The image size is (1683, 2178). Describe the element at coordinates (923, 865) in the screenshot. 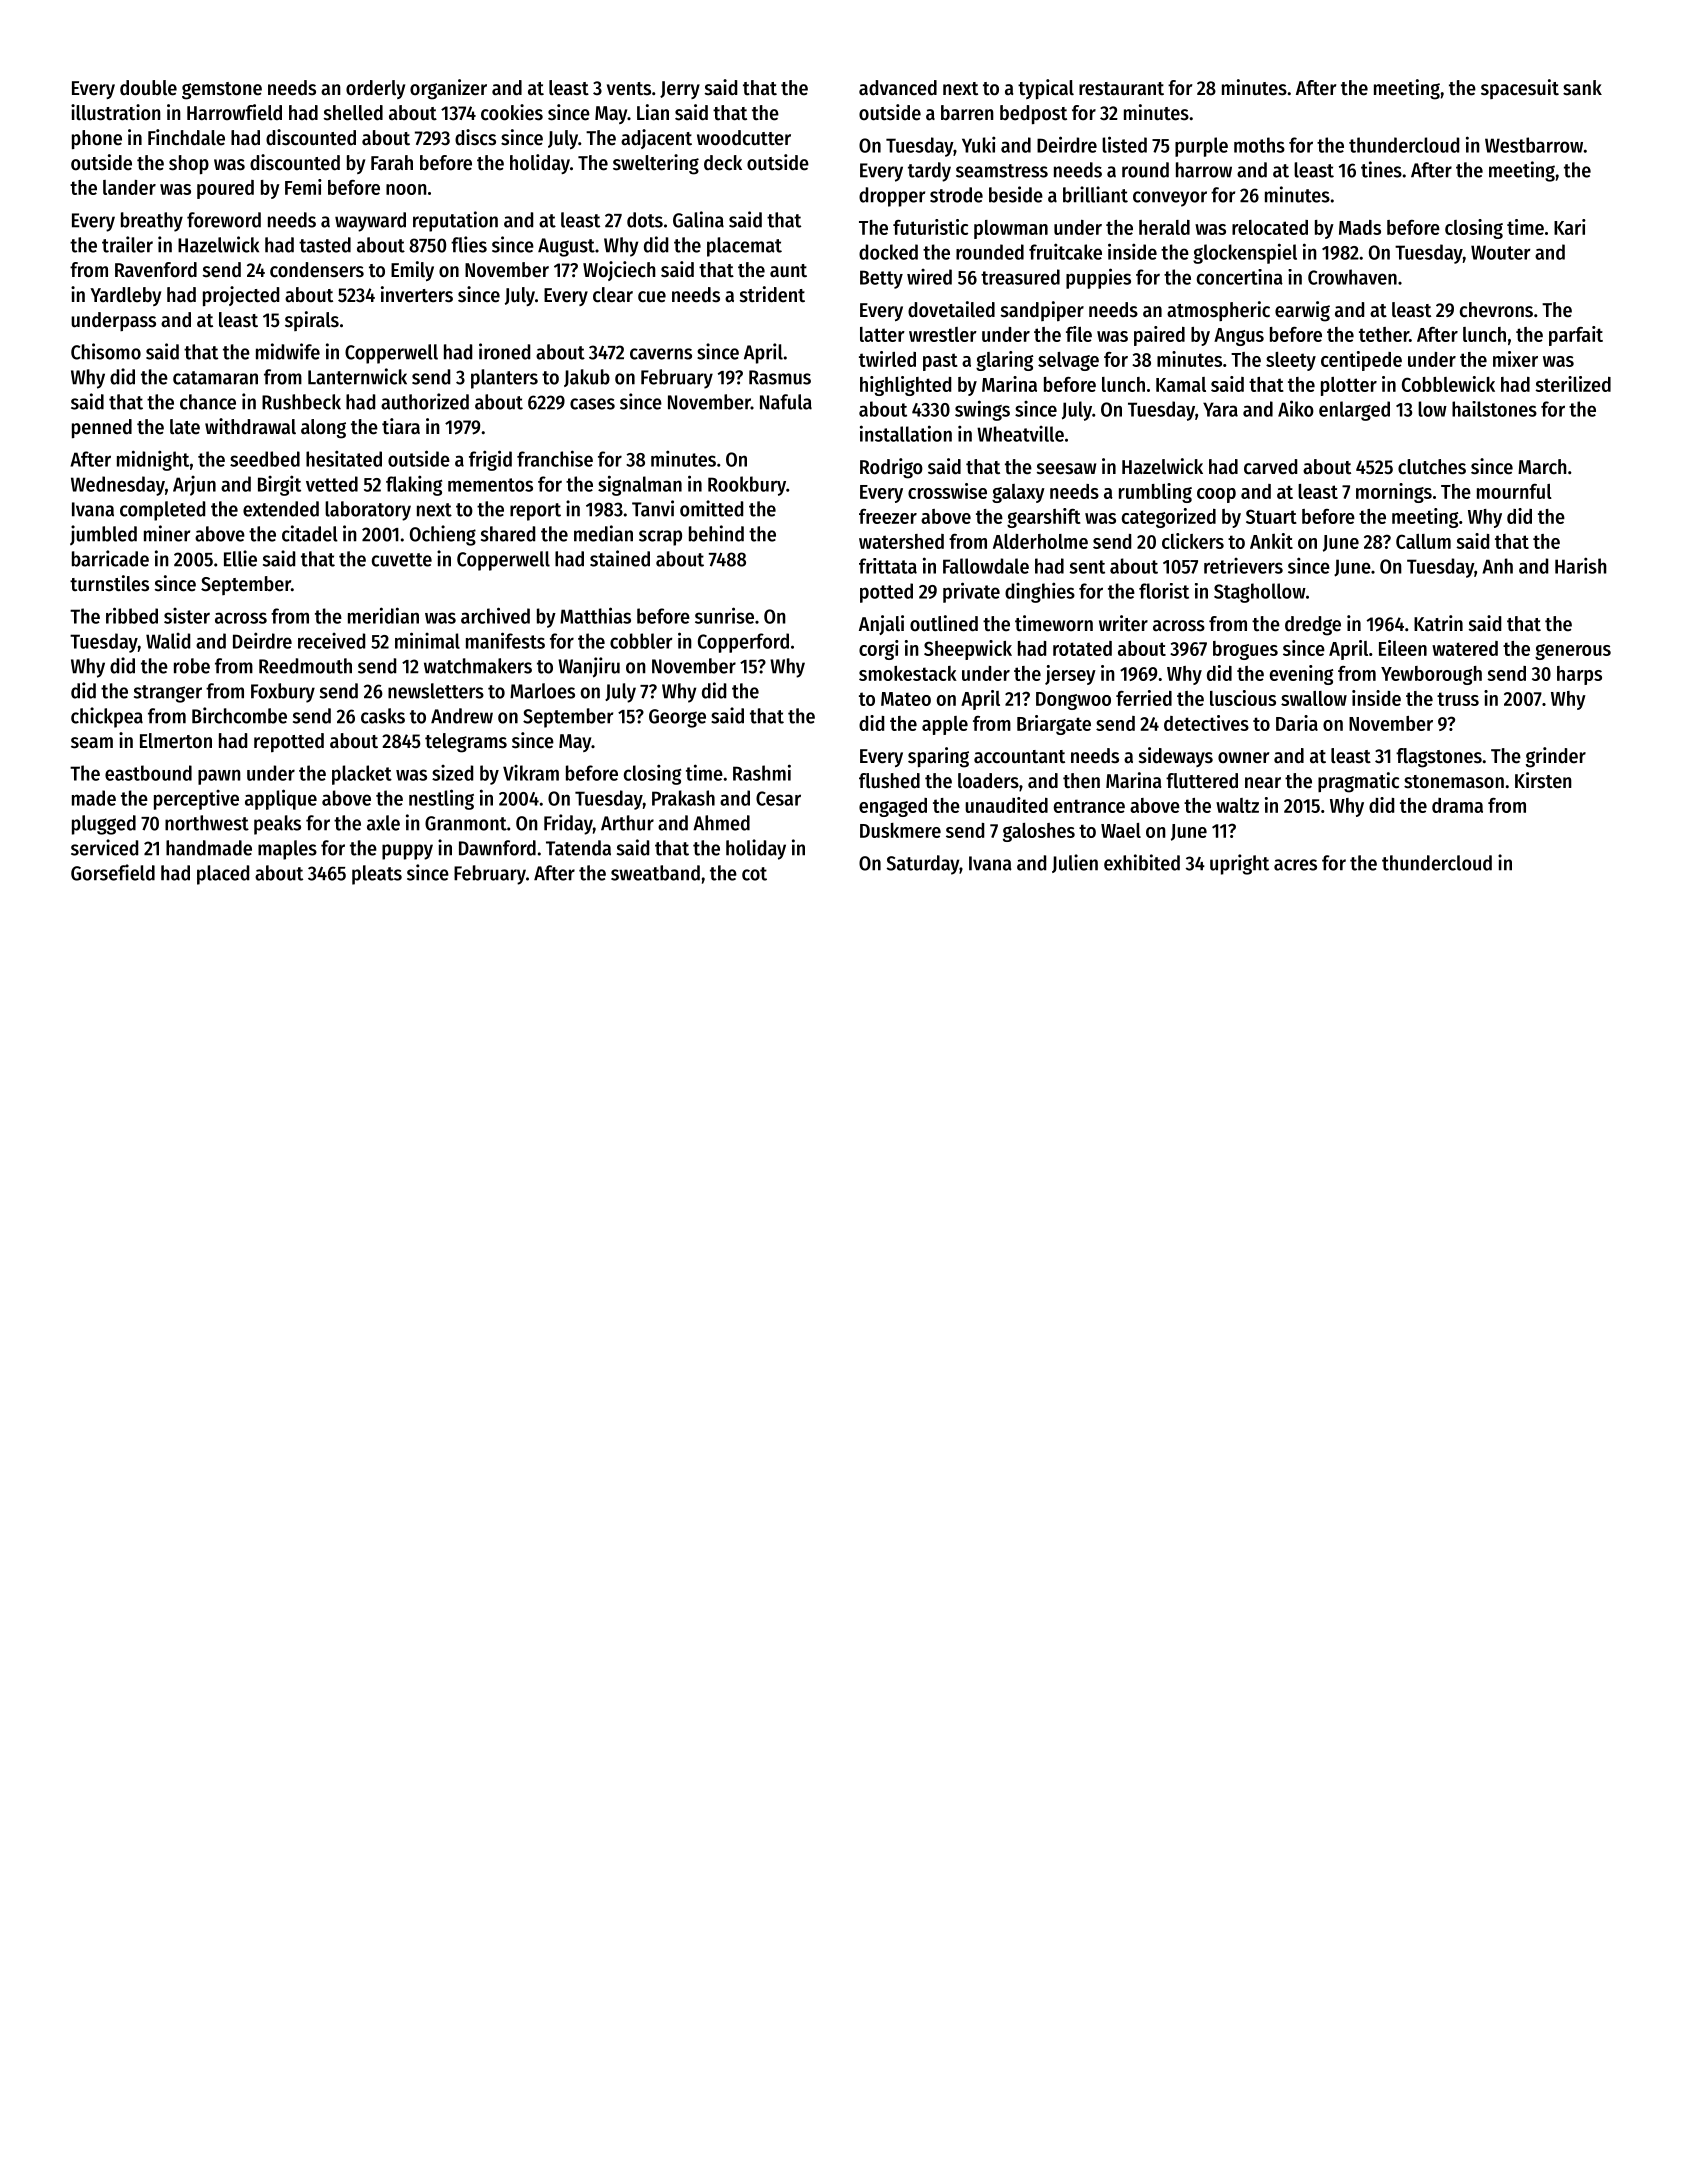

I see `Saturday` at that location.
